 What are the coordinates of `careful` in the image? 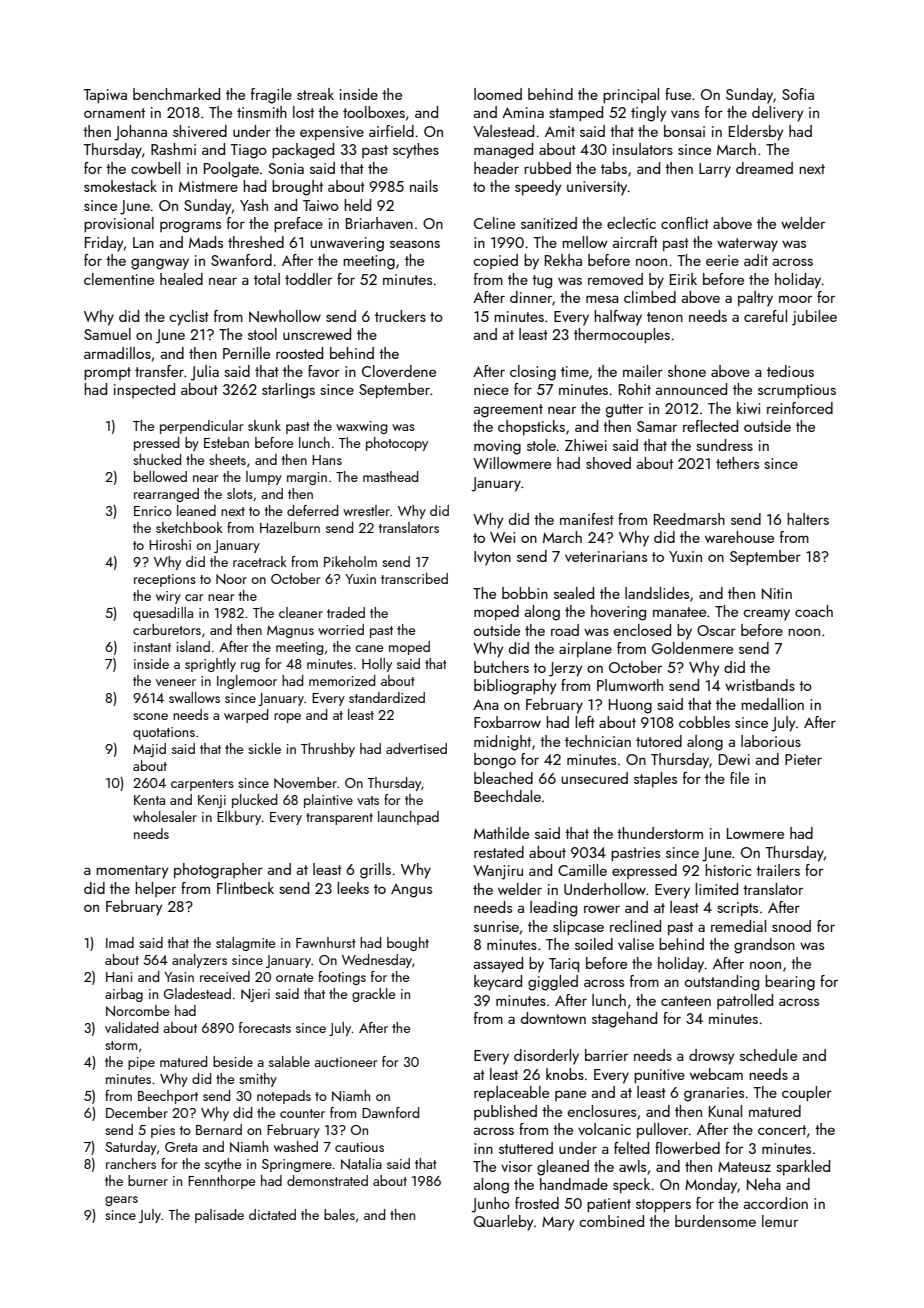 It's located at (765, 316).
